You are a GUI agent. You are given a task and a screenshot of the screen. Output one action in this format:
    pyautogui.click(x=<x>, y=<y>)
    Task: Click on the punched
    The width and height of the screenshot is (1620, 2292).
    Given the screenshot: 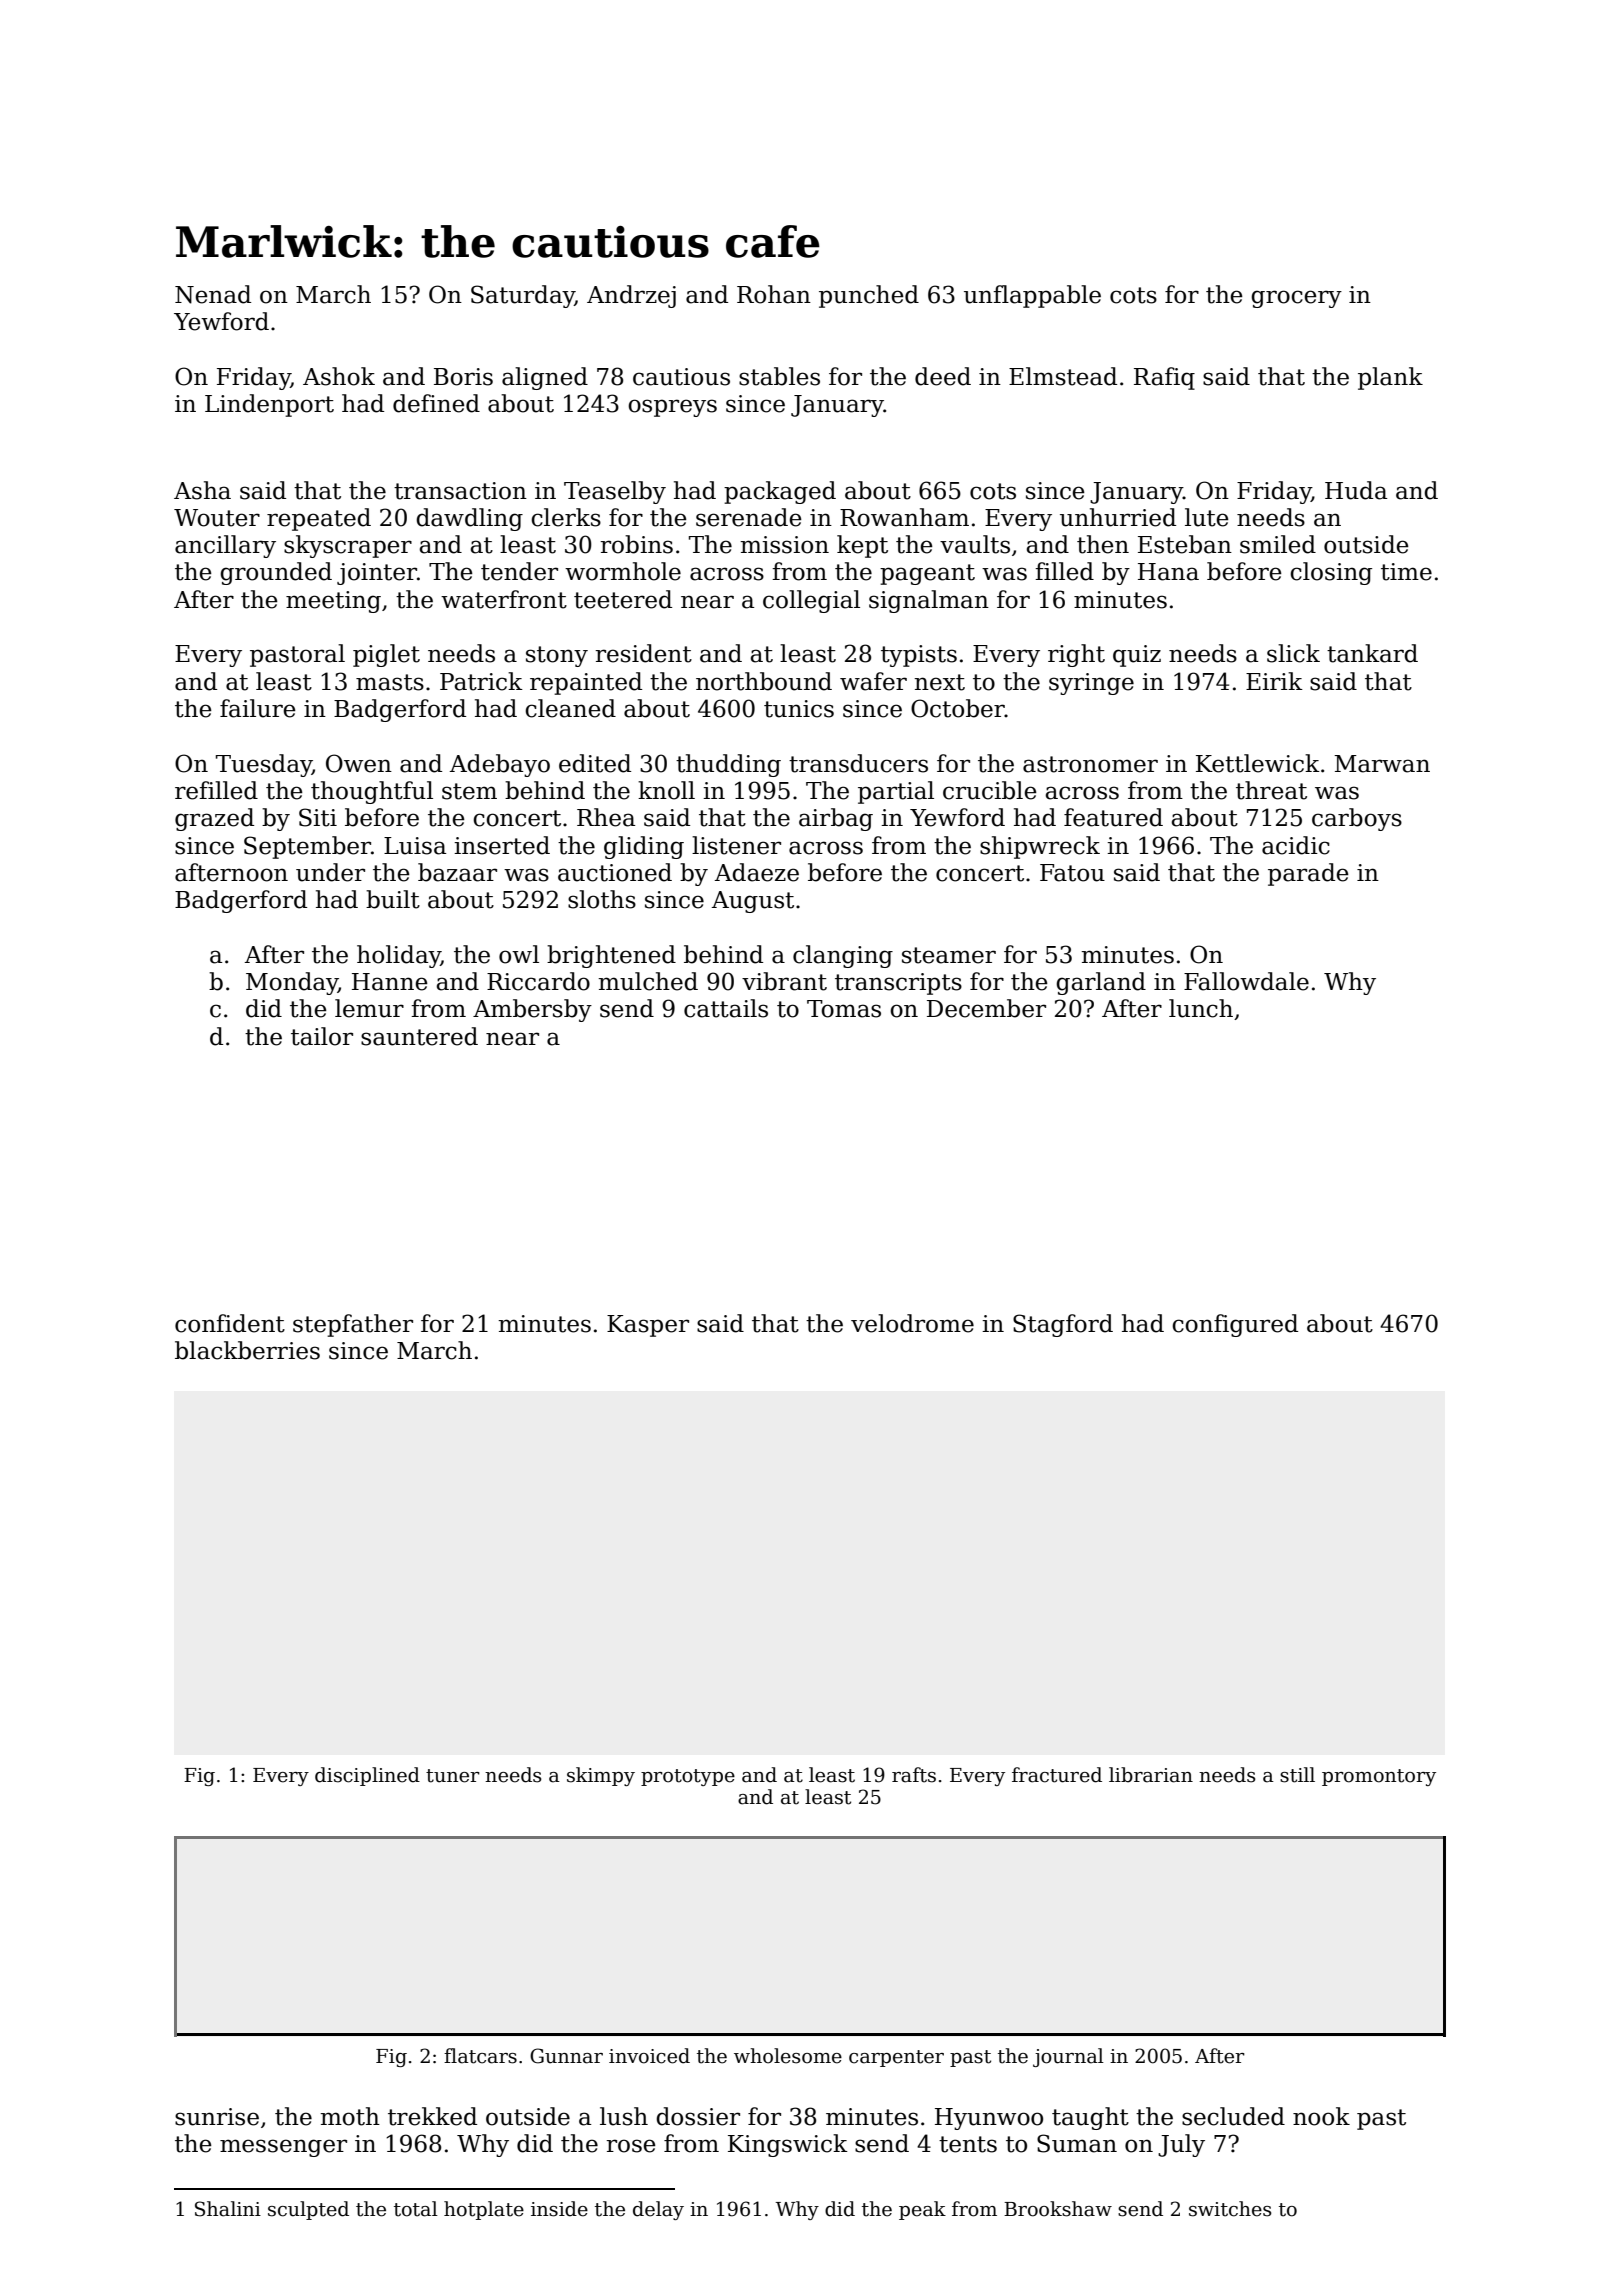 What is the action you would take?
    pyautogui.click(x=869, y=296)
